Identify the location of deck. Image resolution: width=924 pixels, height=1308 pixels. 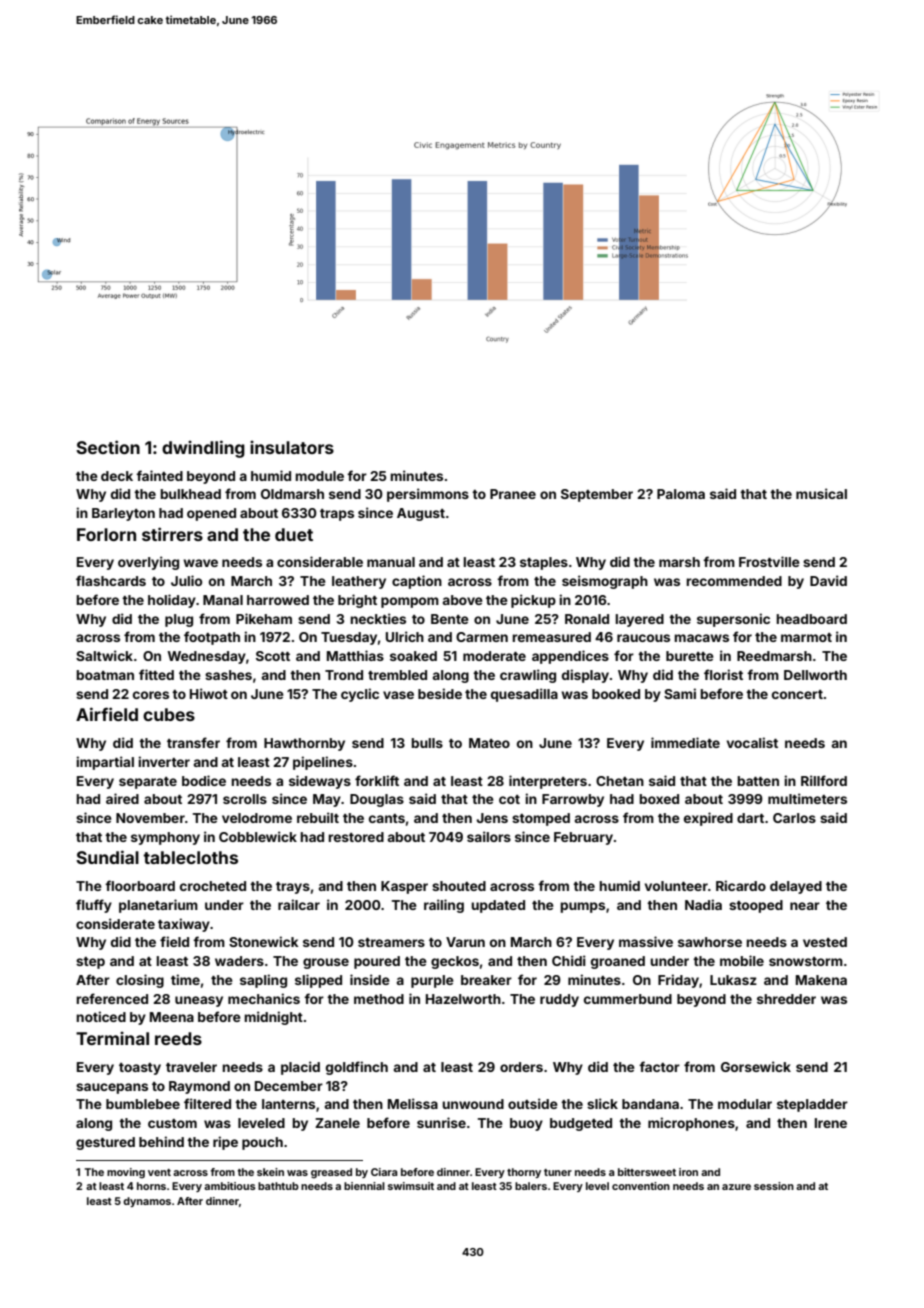
(117, 476).
